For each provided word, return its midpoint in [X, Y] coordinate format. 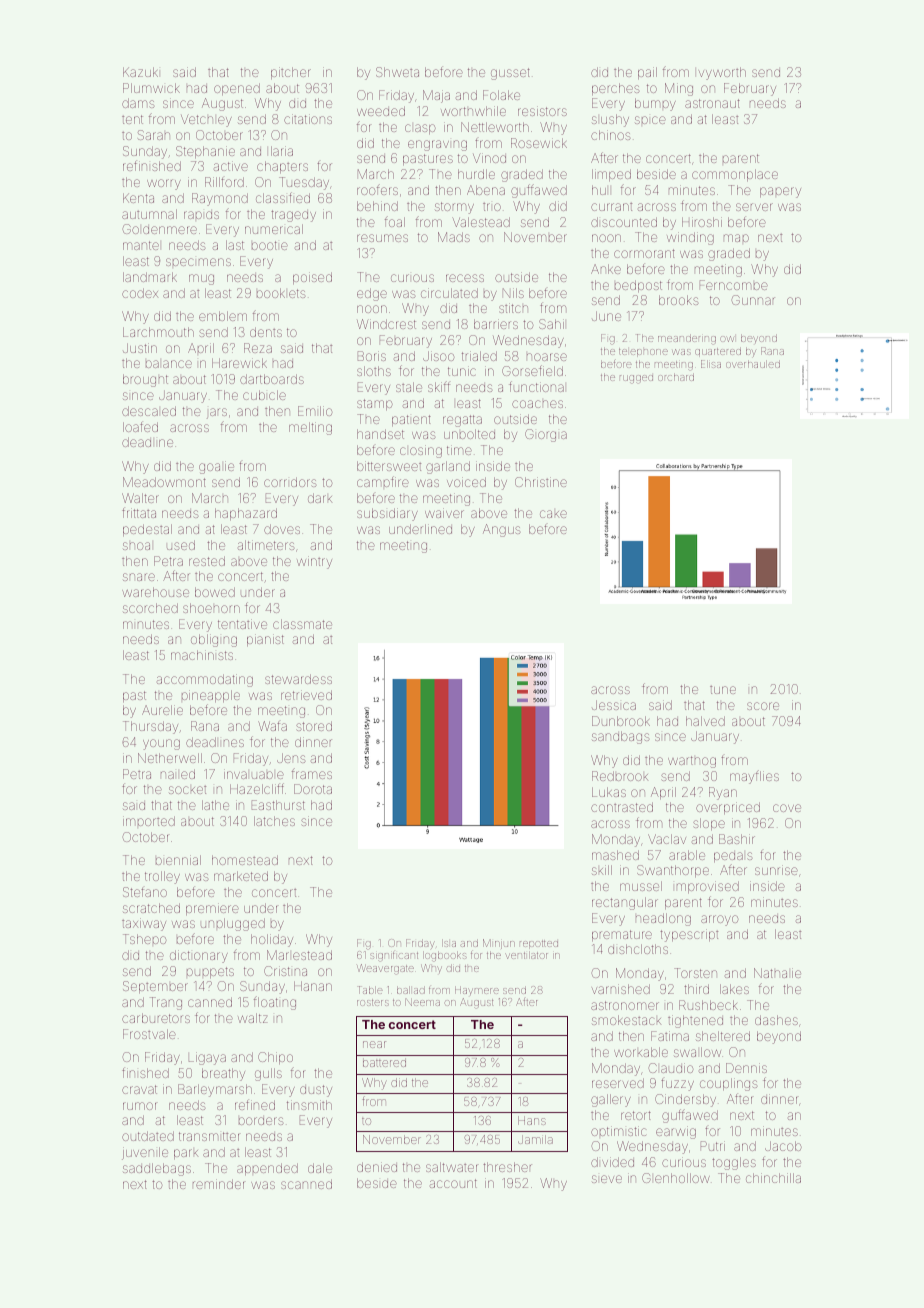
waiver [444, 513]
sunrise [776, 870]
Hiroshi [702, 222]
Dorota [313, 789]
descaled [149, 411]
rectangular [625, 903]
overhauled [753, 364]
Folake [501, 95]
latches [274, 821]
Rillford [224, 182]
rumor [139, 1106]
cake [553, 514]
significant [394, 956]
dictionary [199, 956]
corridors [290, 482]
